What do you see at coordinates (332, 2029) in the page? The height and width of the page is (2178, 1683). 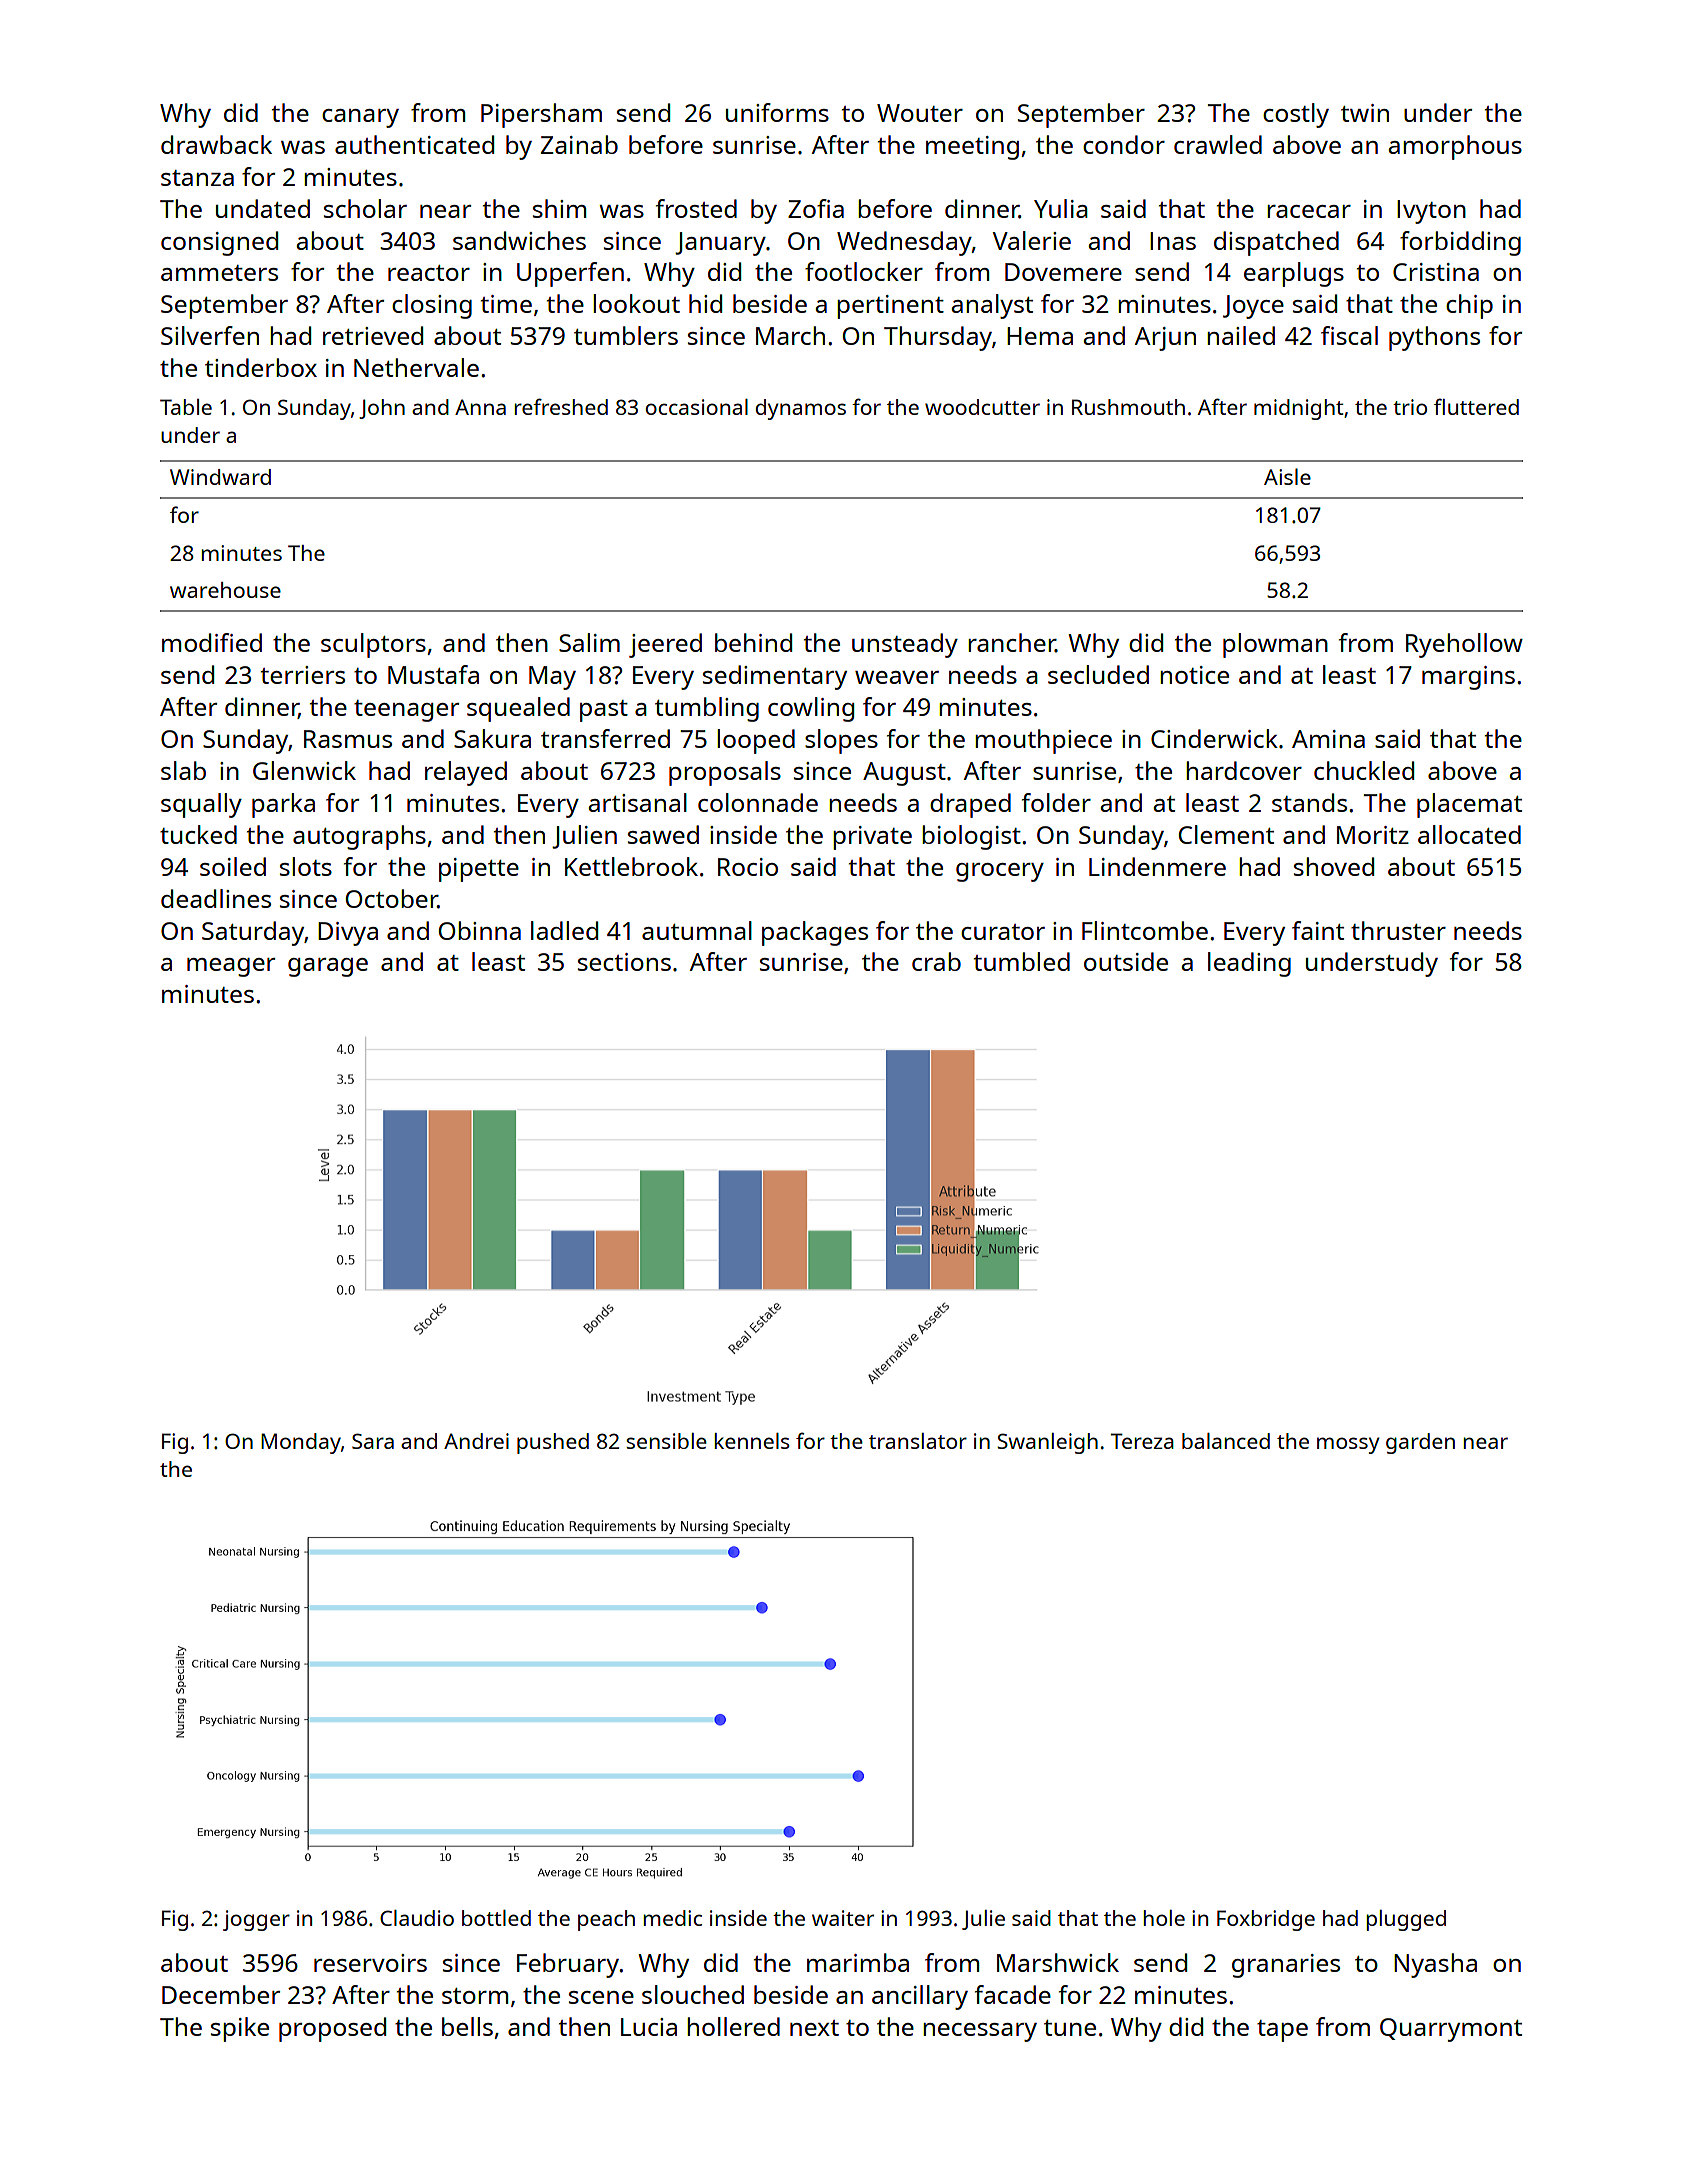 I see `proposed` at bounding box center [332, 2029].
